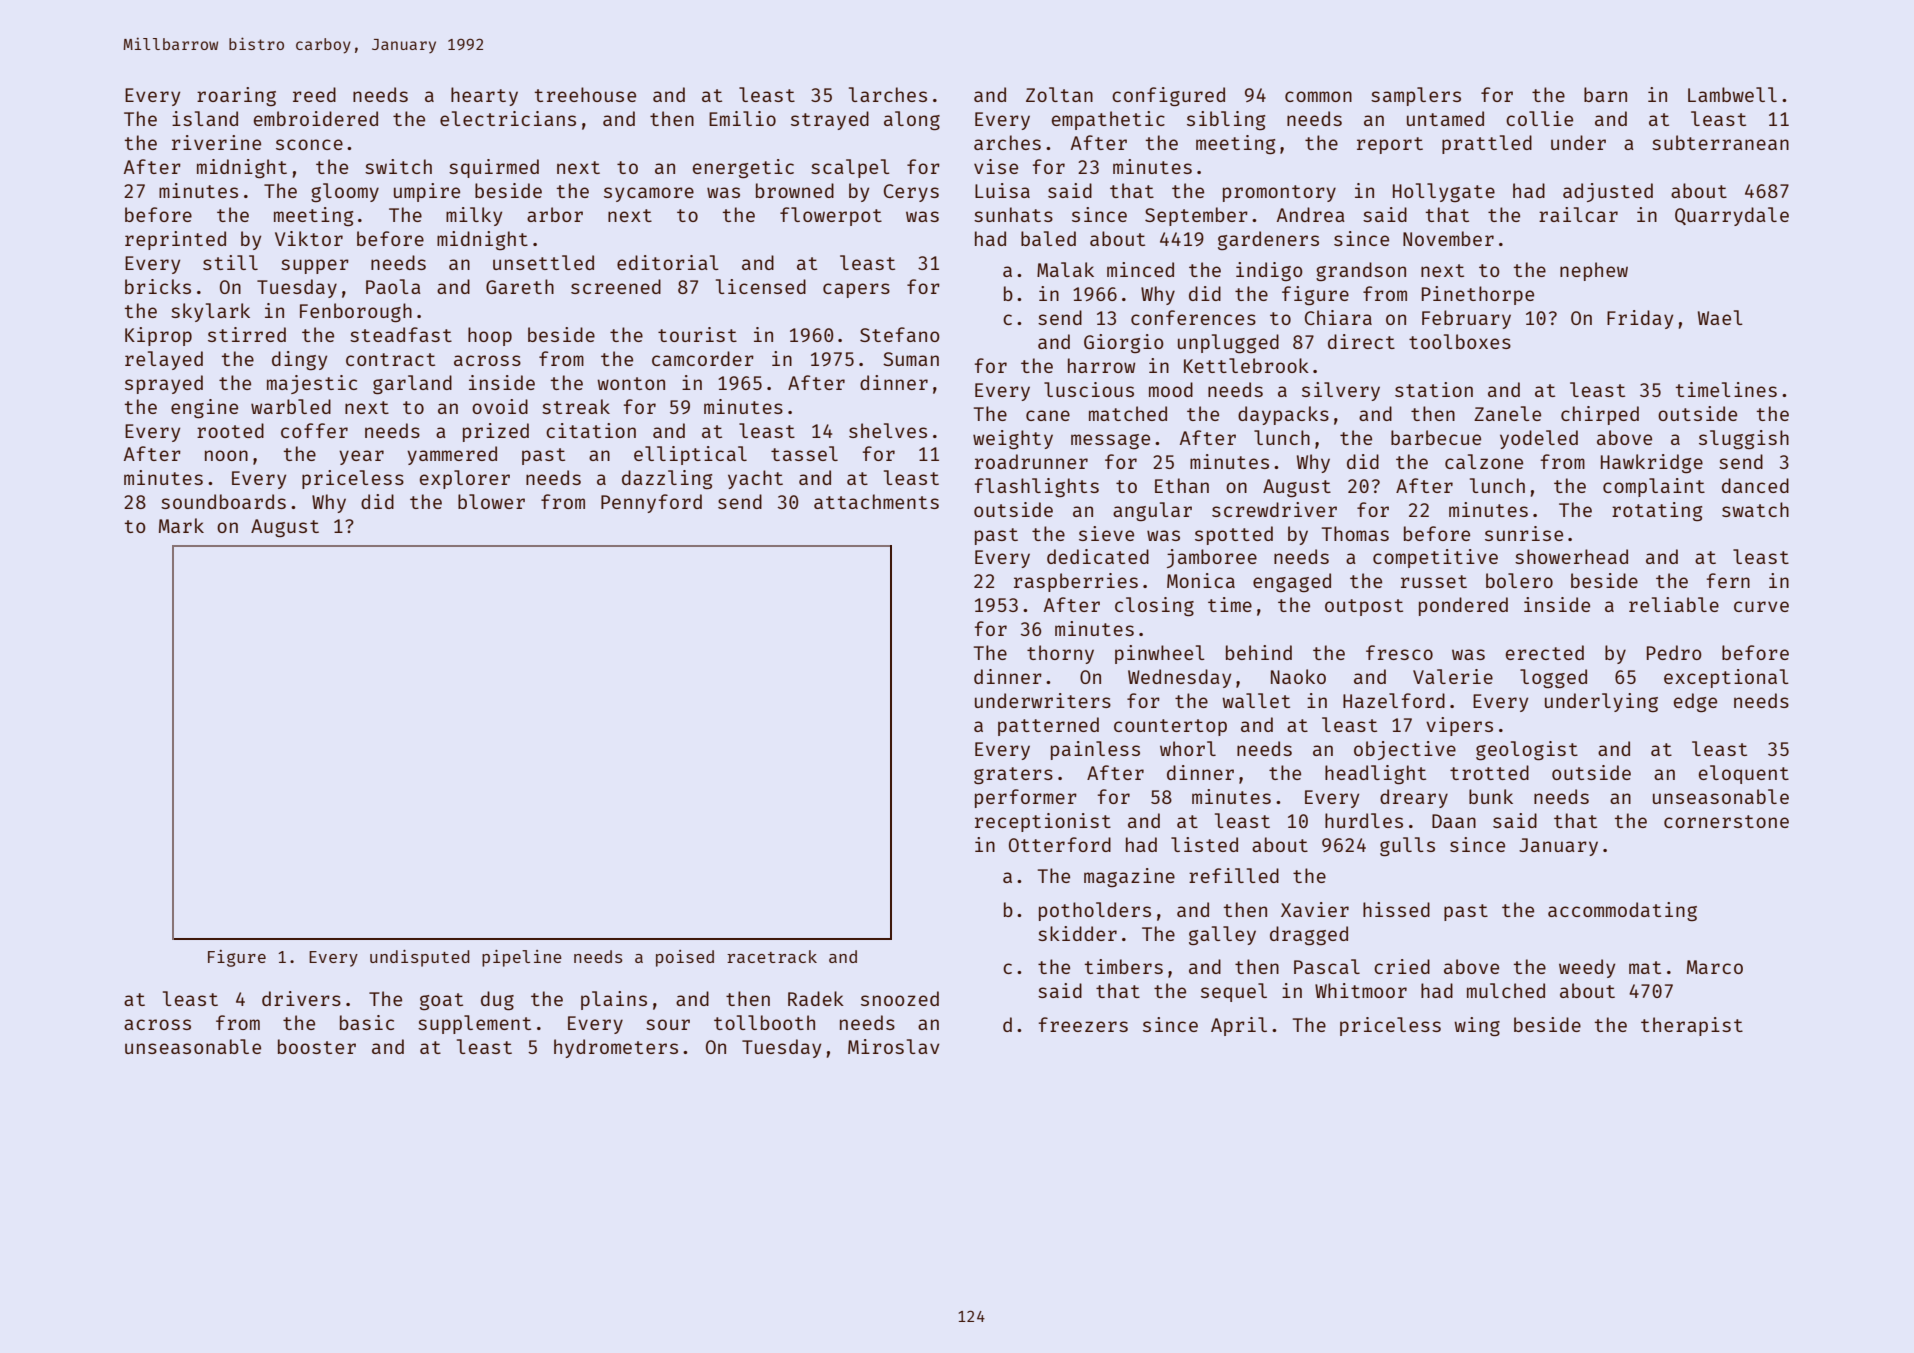  I want to click on undisputed, so click(420, 958).
